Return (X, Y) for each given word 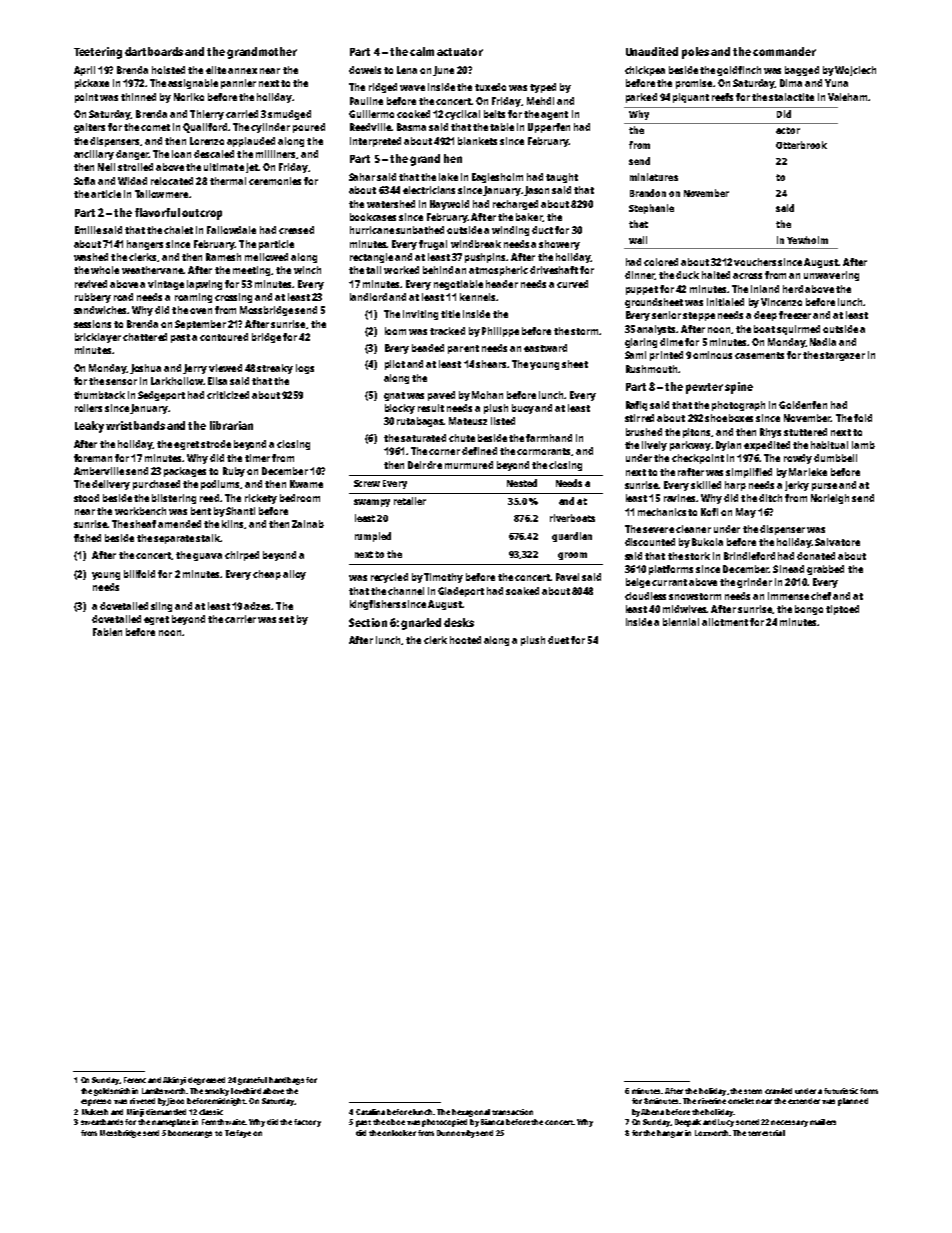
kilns (232, 524)
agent (554, 115)
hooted (465, 640)
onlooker (399, 1133)
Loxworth (711, 1133)
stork (697, 556)
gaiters (89, 128)
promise (694, 84)
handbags (286, 1081)
